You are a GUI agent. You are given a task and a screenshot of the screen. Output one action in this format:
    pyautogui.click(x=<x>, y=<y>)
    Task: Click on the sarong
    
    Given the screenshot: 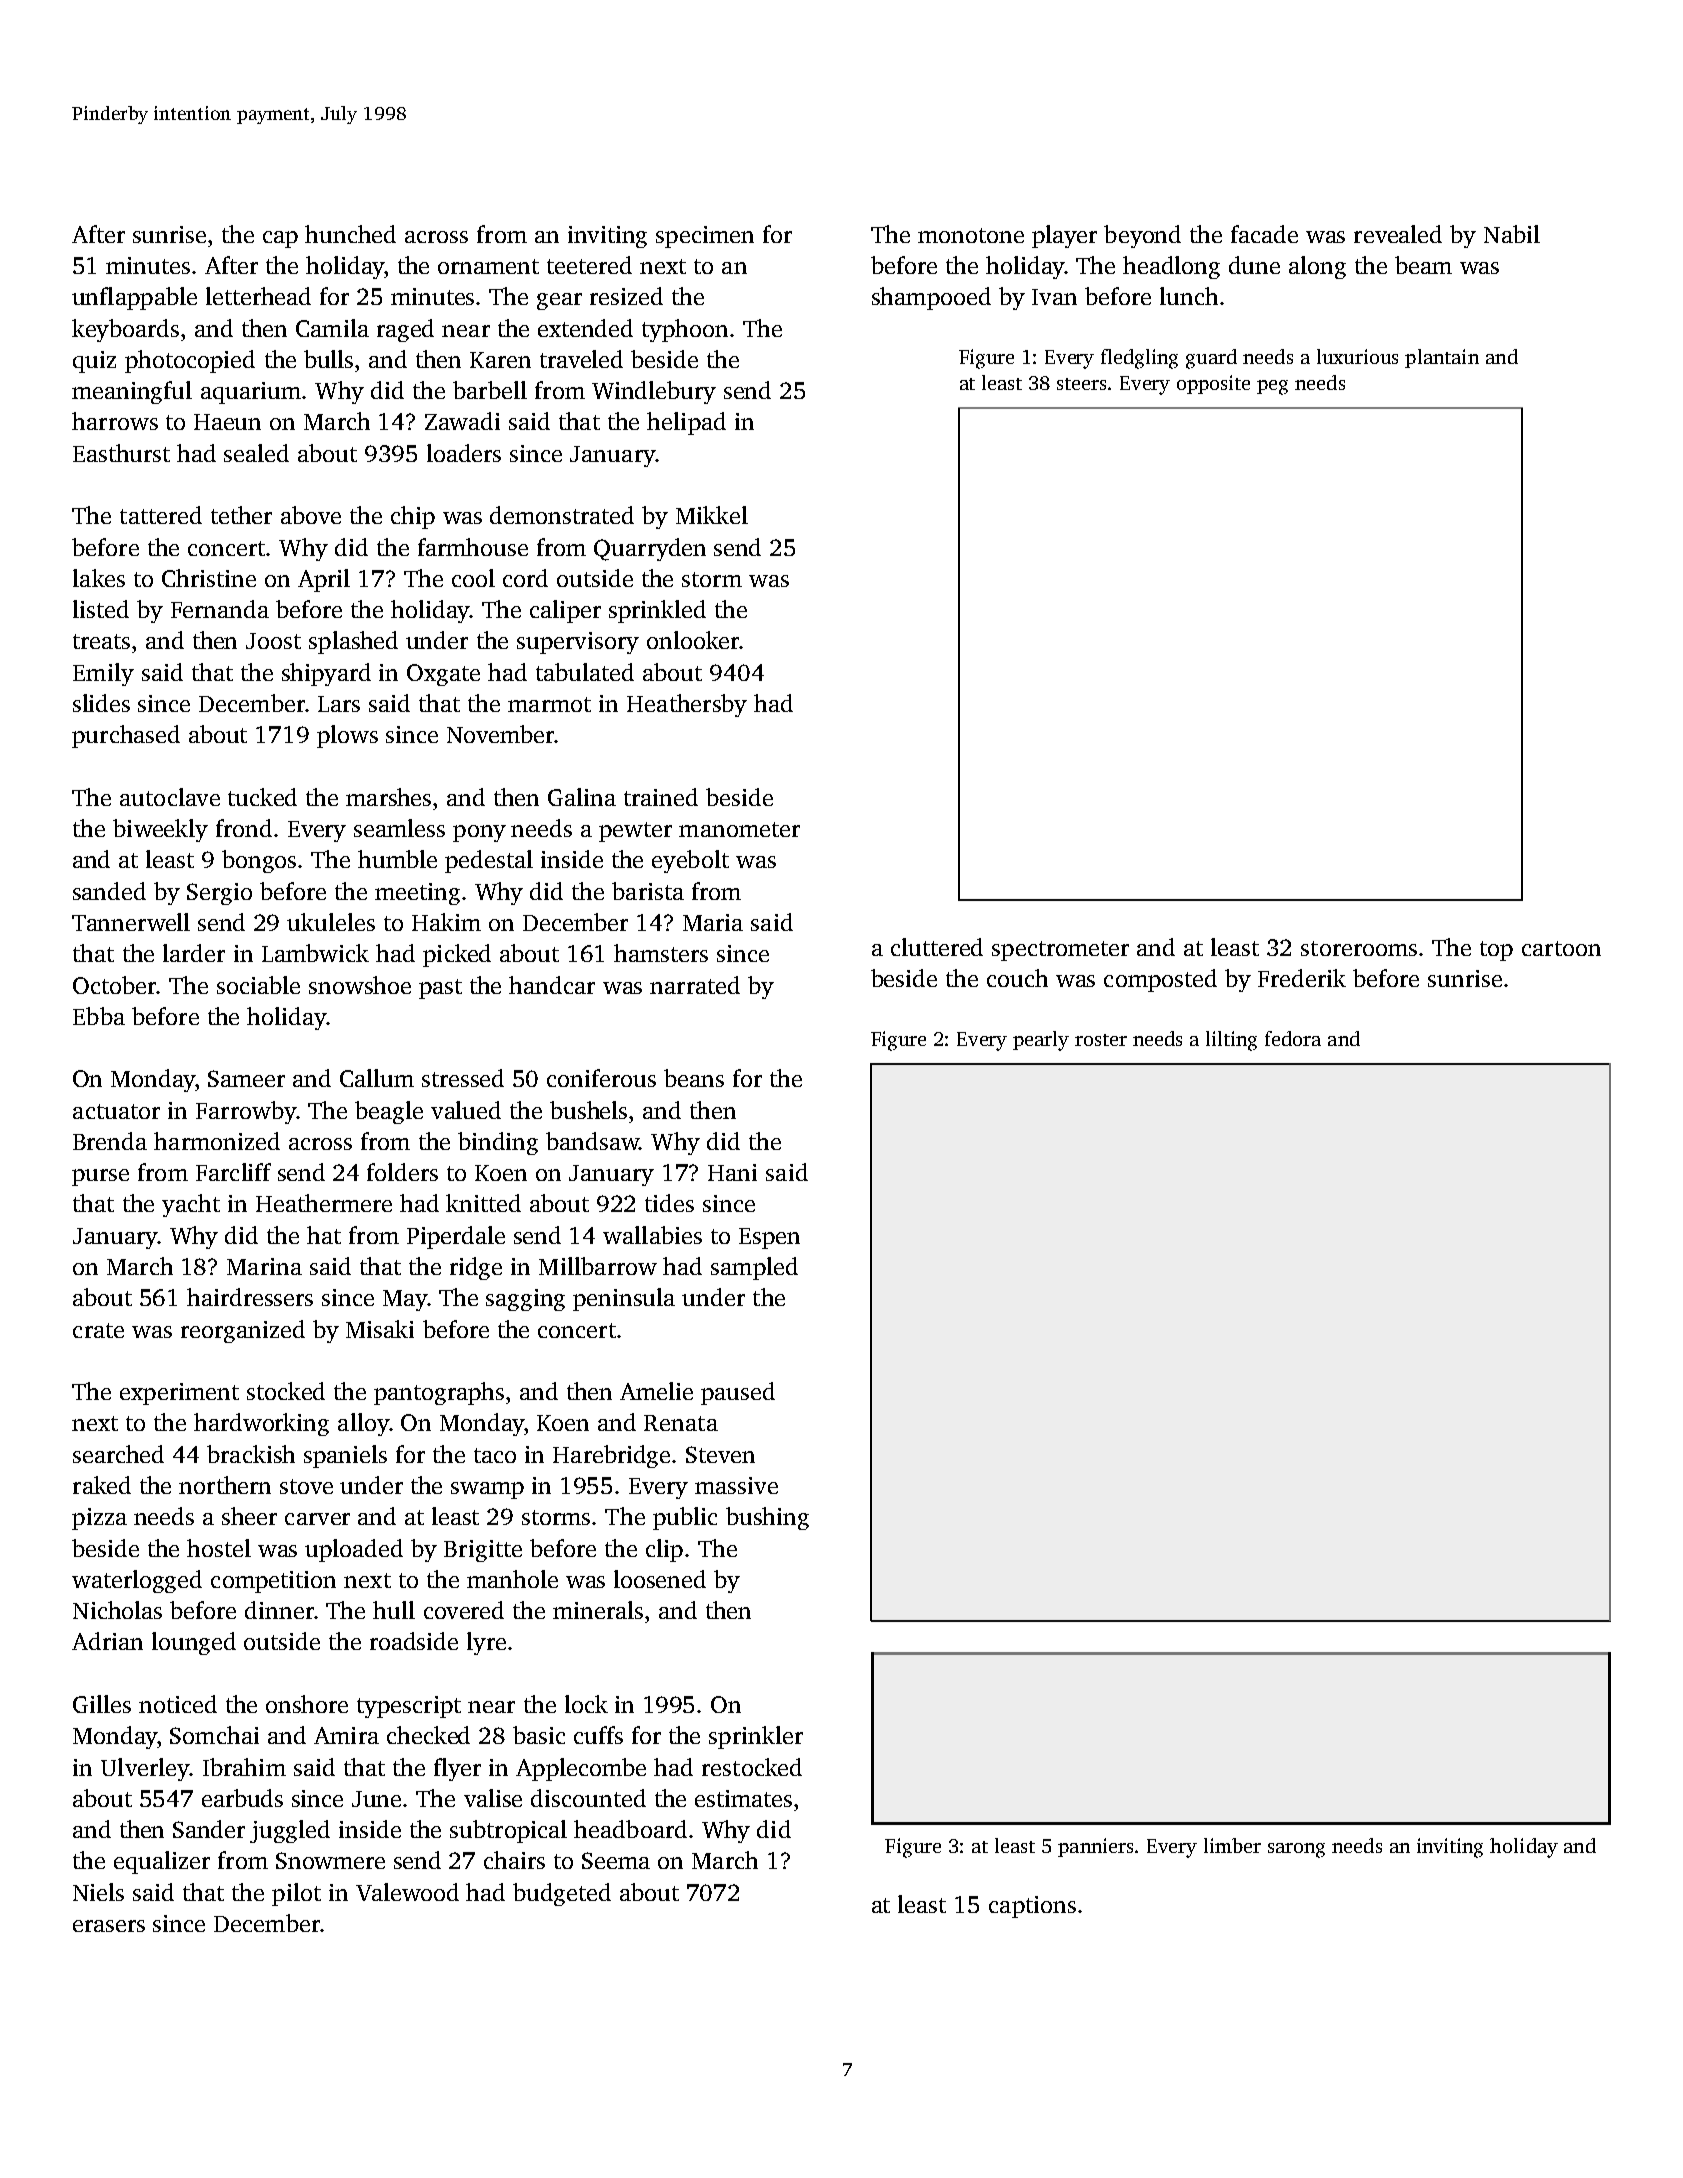 What is the action you would take?
    pyautogui.click(x=1296, y=1850)
